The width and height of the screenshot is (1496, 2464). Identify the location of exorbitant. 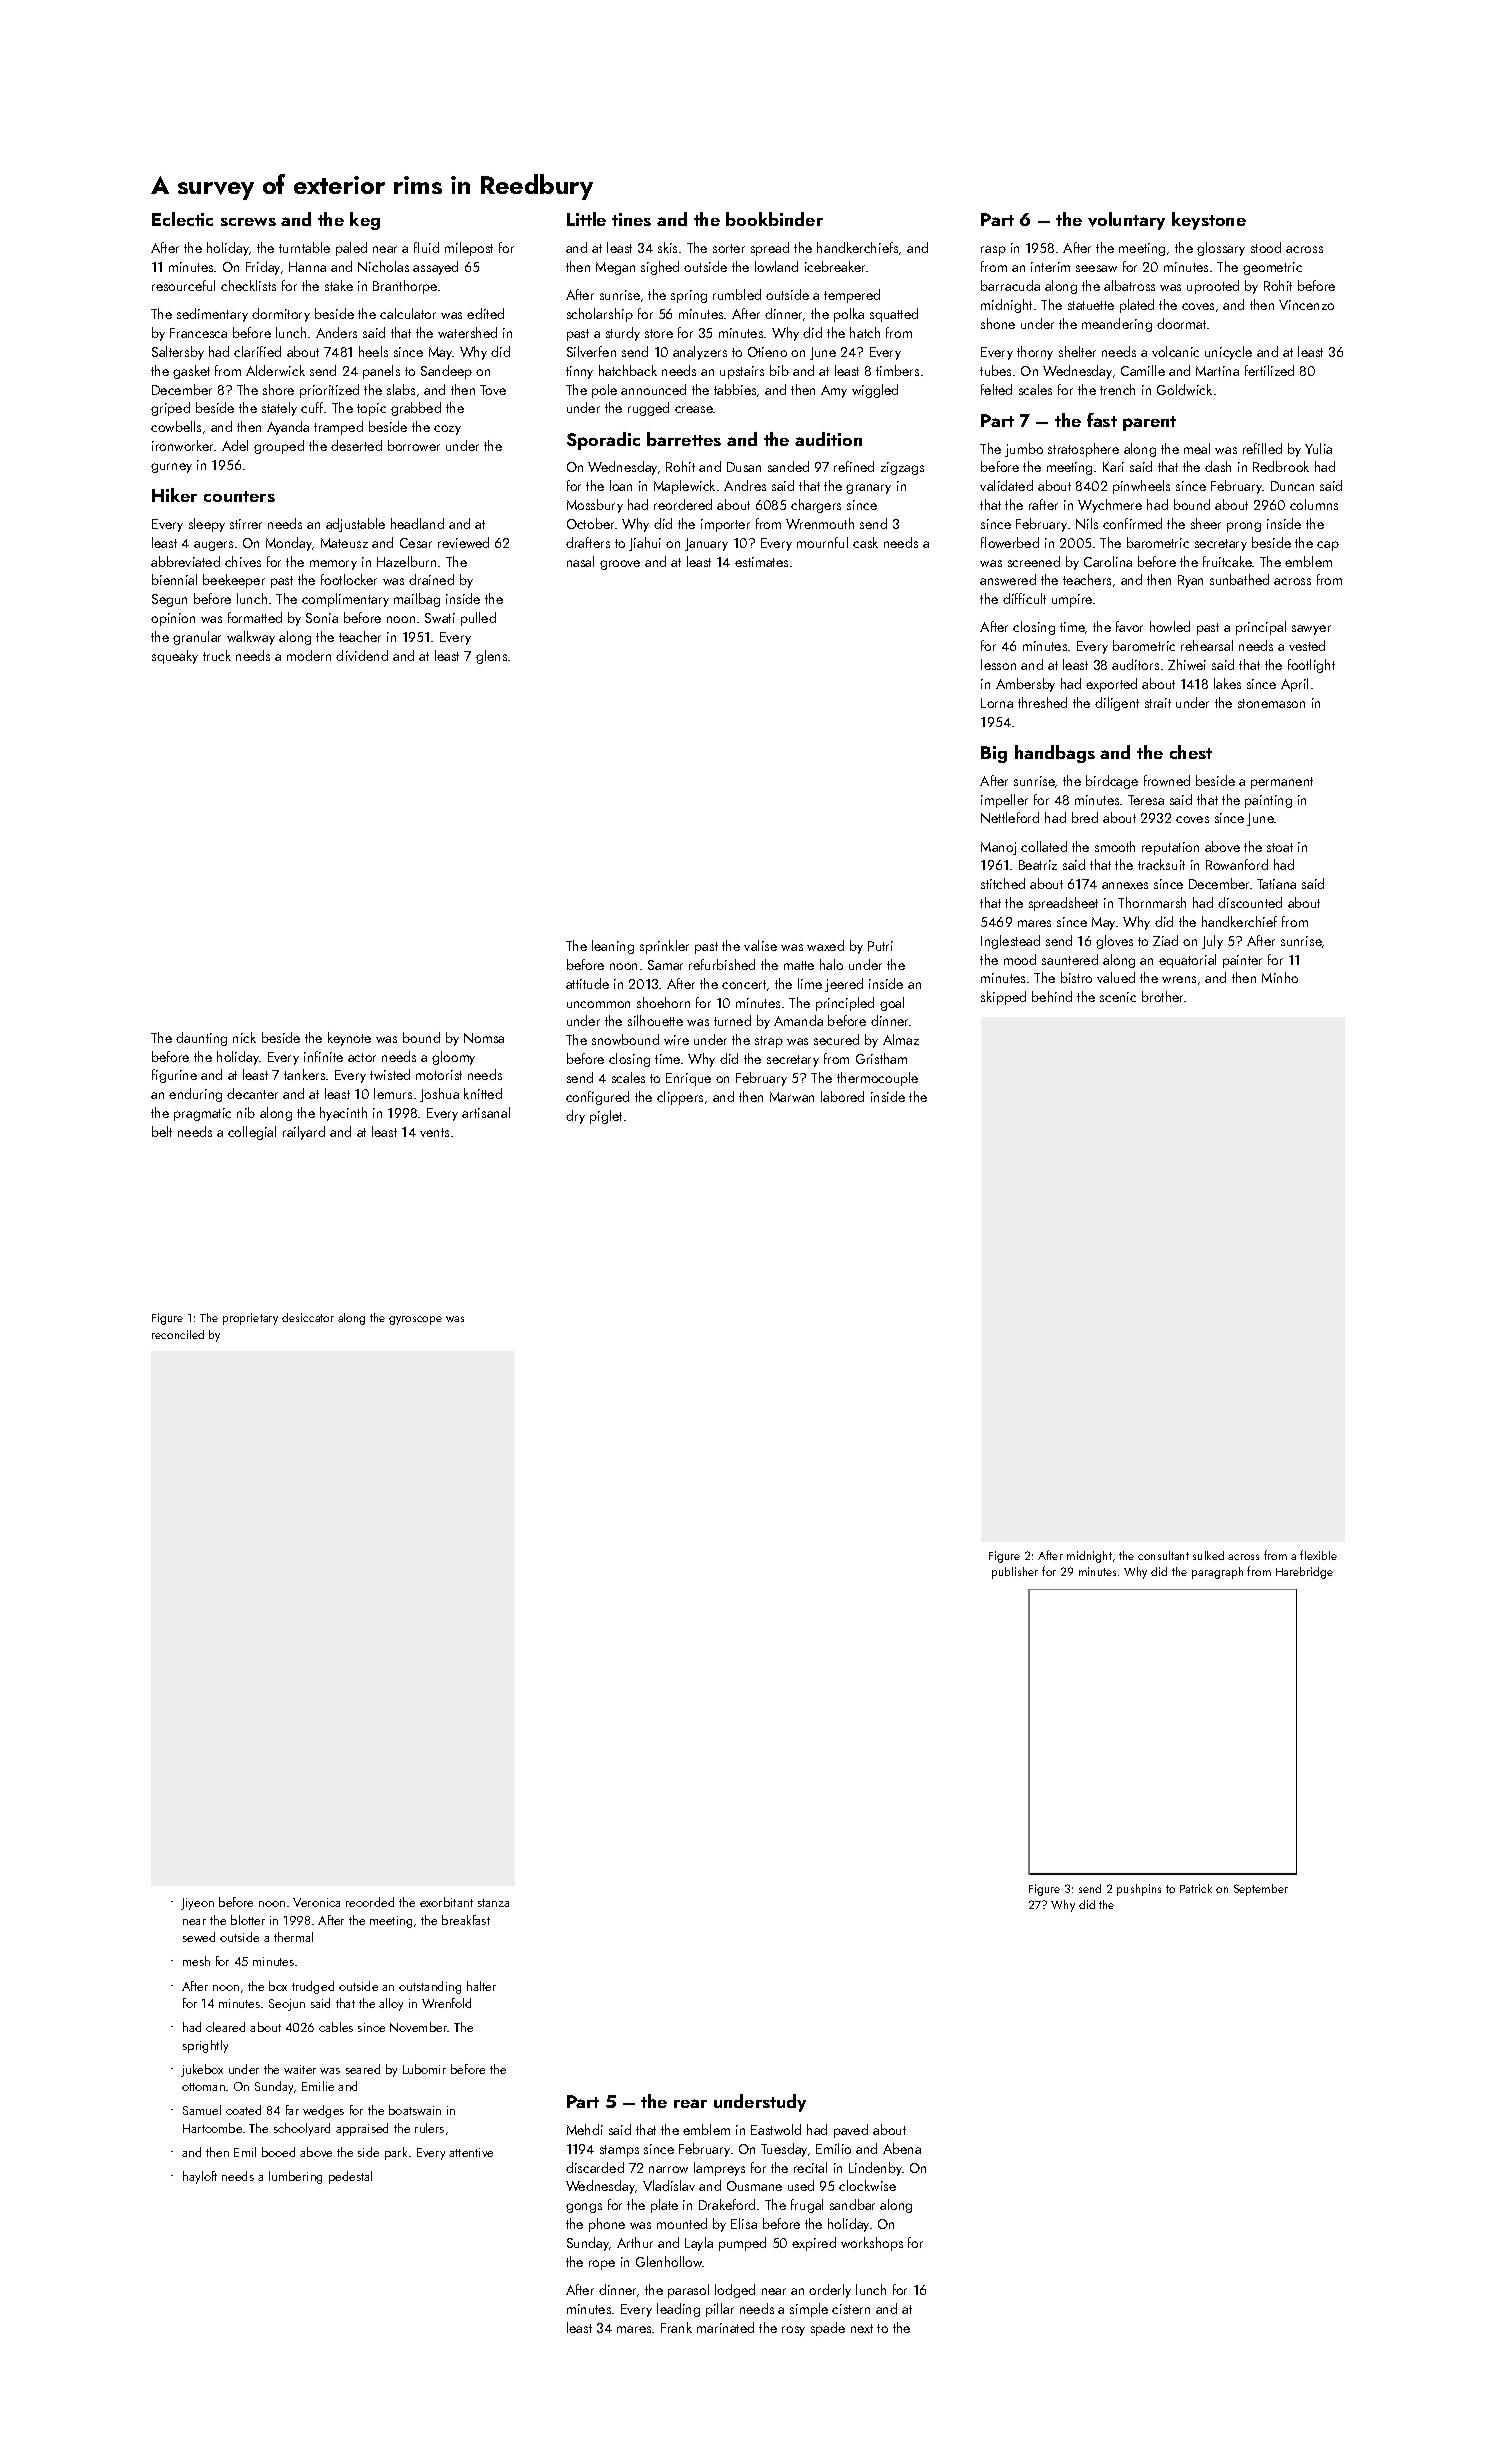
(446, 1902).
